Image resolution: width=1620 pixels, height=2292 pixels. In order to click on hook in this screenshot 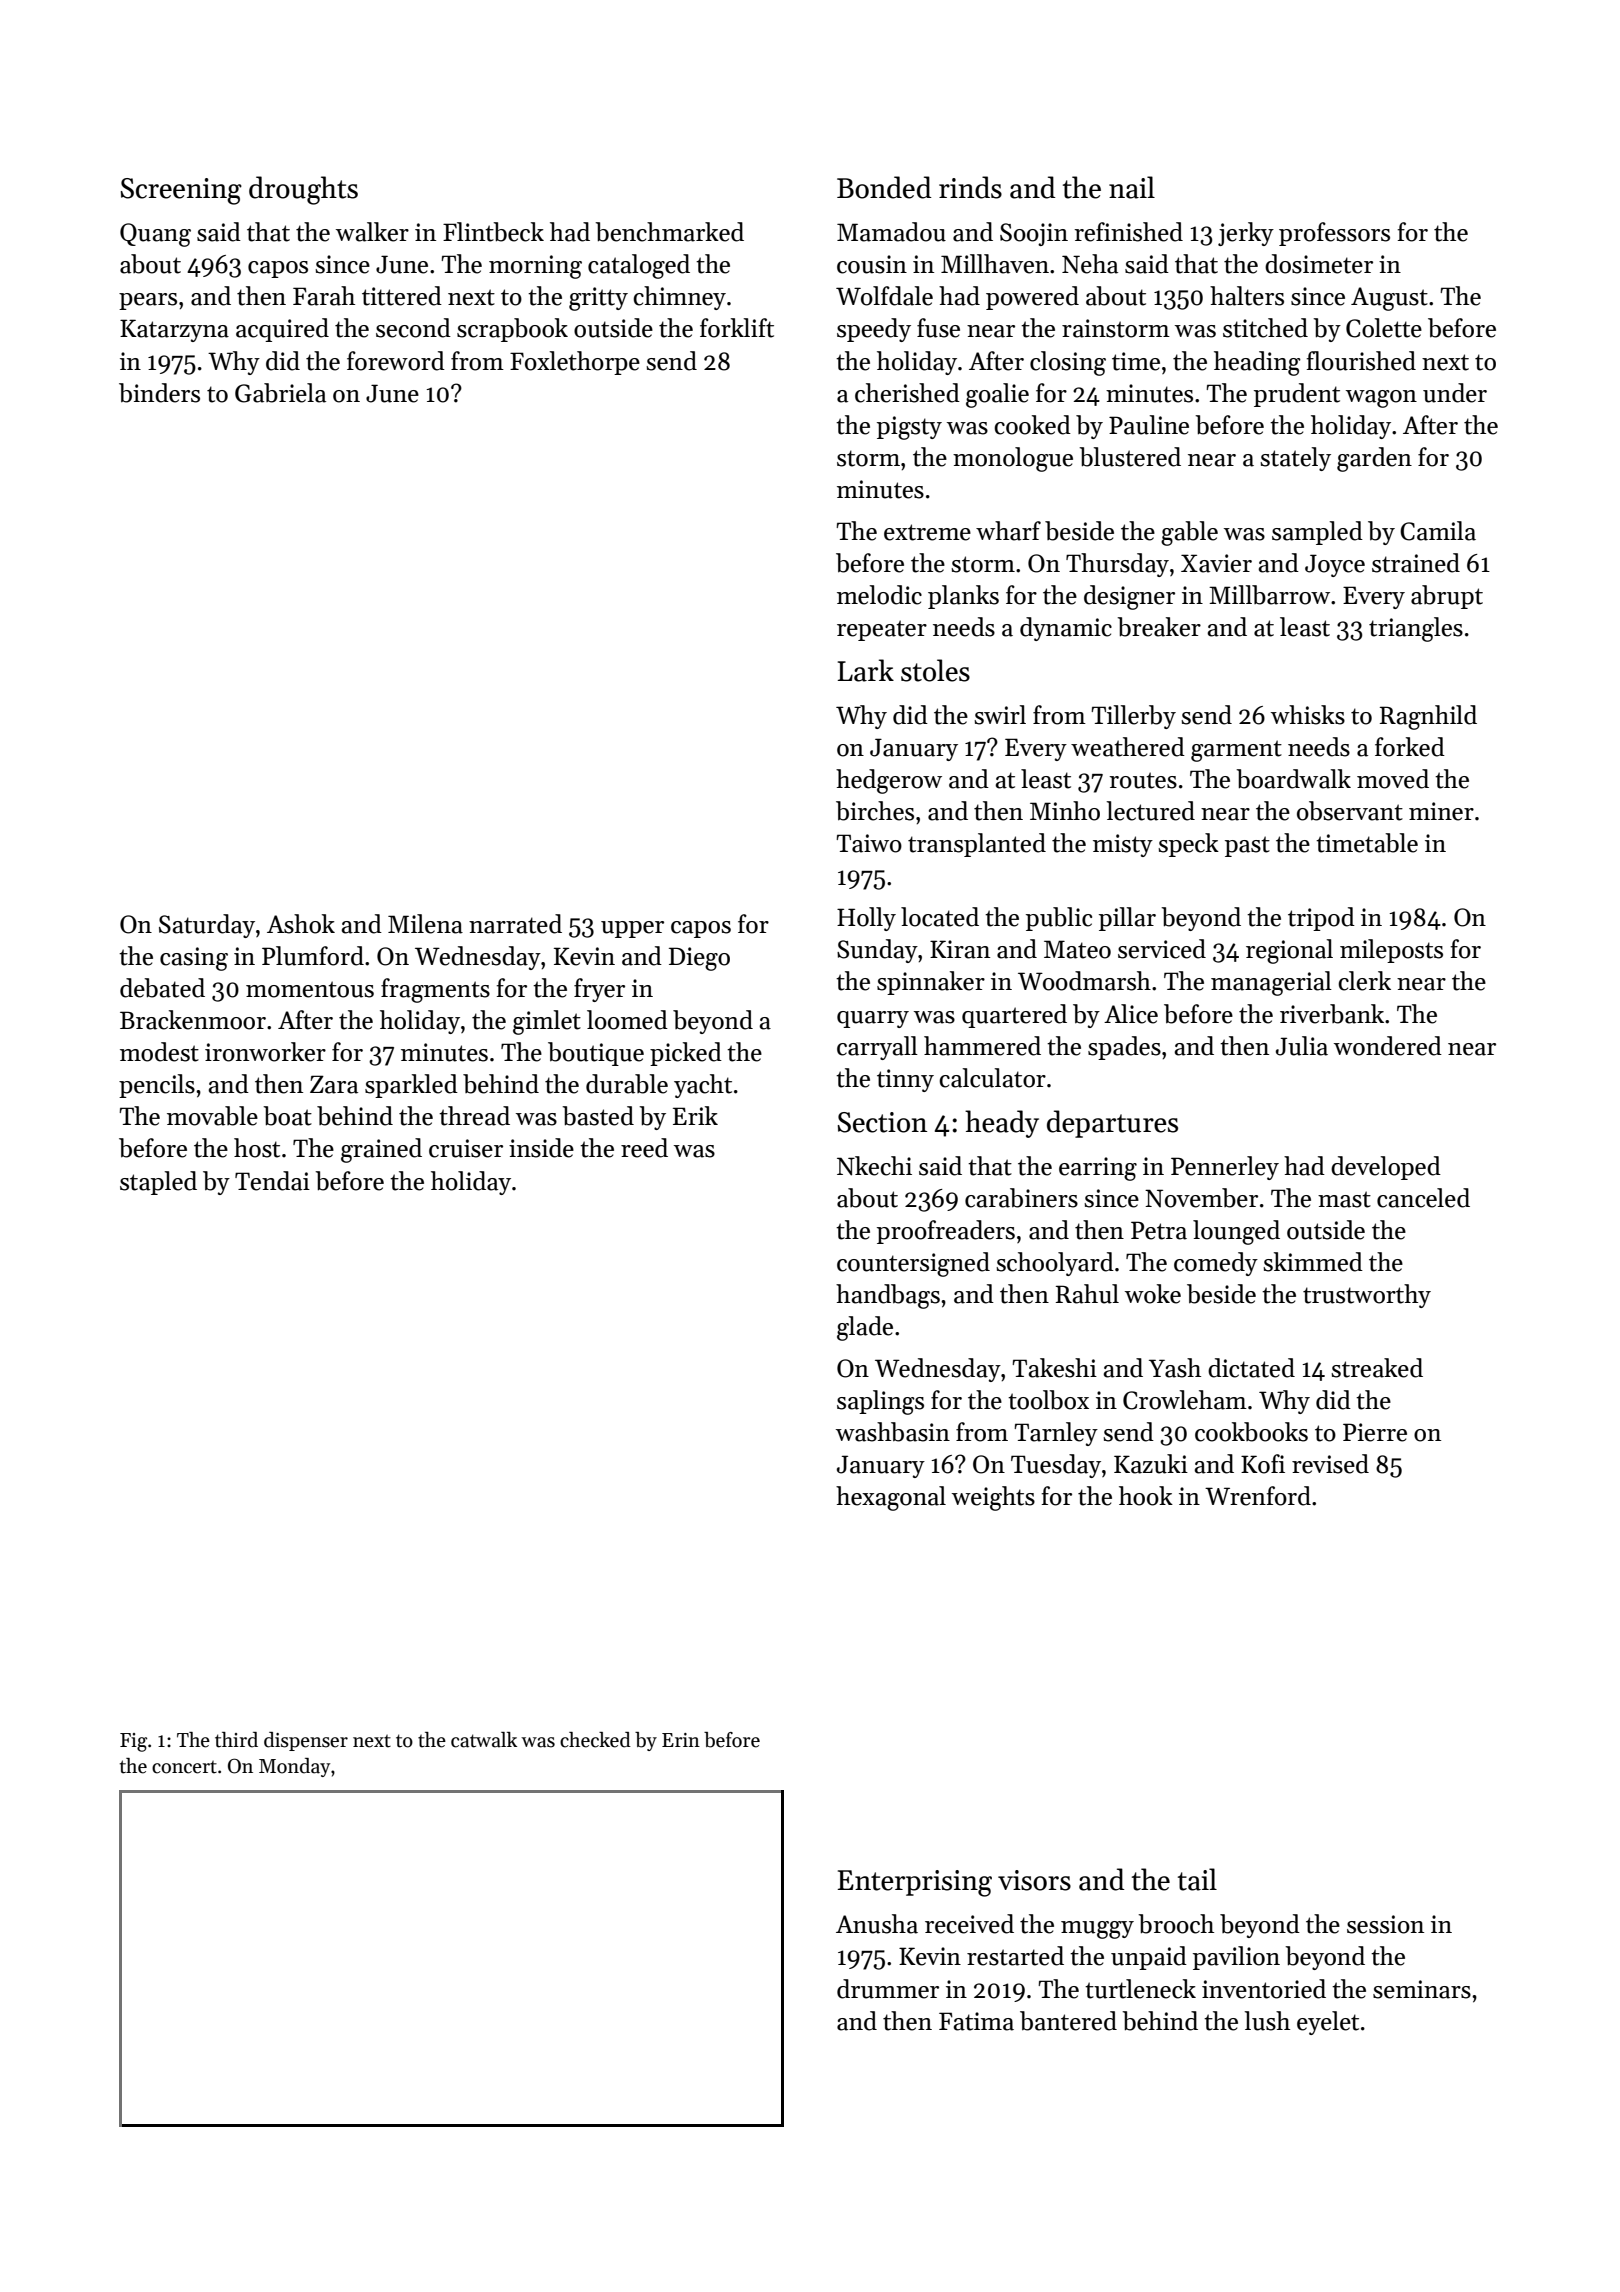, I will do `click(1146, 1496)`.
